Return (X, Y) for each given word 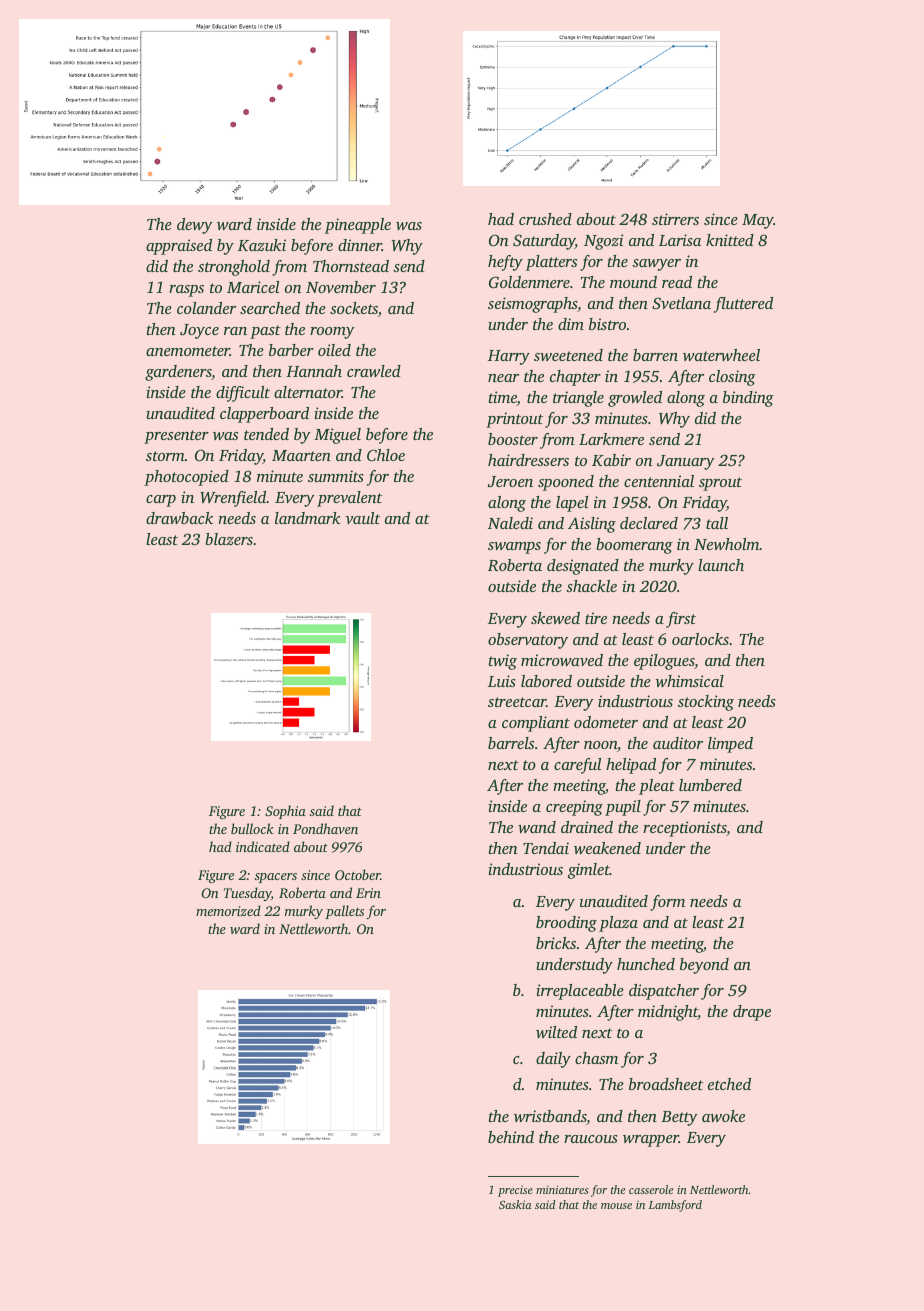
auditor (678, 743)
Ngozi (603, 242)
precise (515, 1191)
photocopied (186, 478)
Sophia (285, 812)
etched (729, 1084)
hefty (505, 263)
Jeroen (510, 481)
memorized (228, 910)
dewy (194, 226)
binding (748, 399)
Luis (502, 681)
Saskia (515, 1204)
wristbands (550, 1117)
